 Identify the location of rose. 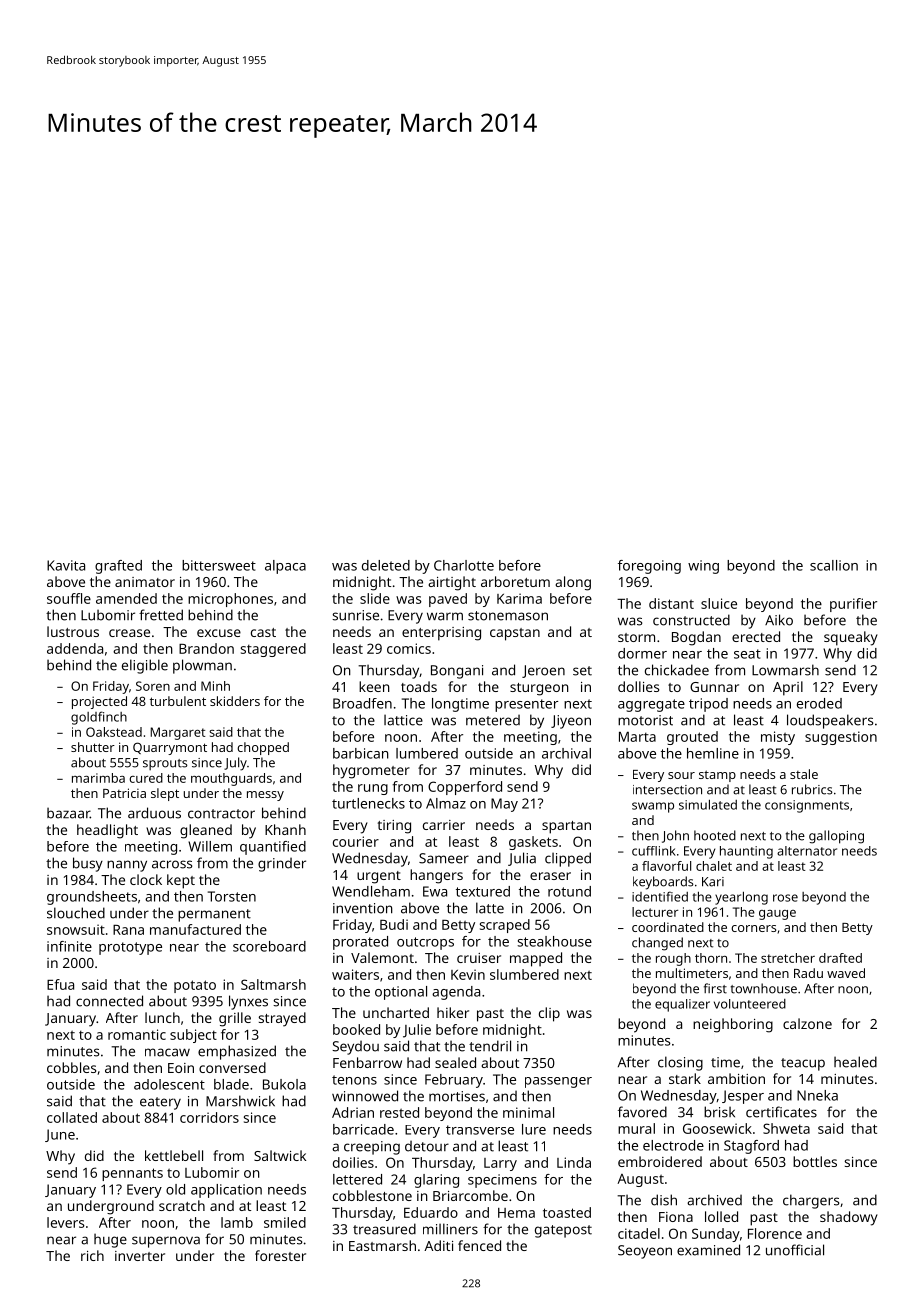
(785, 898).
